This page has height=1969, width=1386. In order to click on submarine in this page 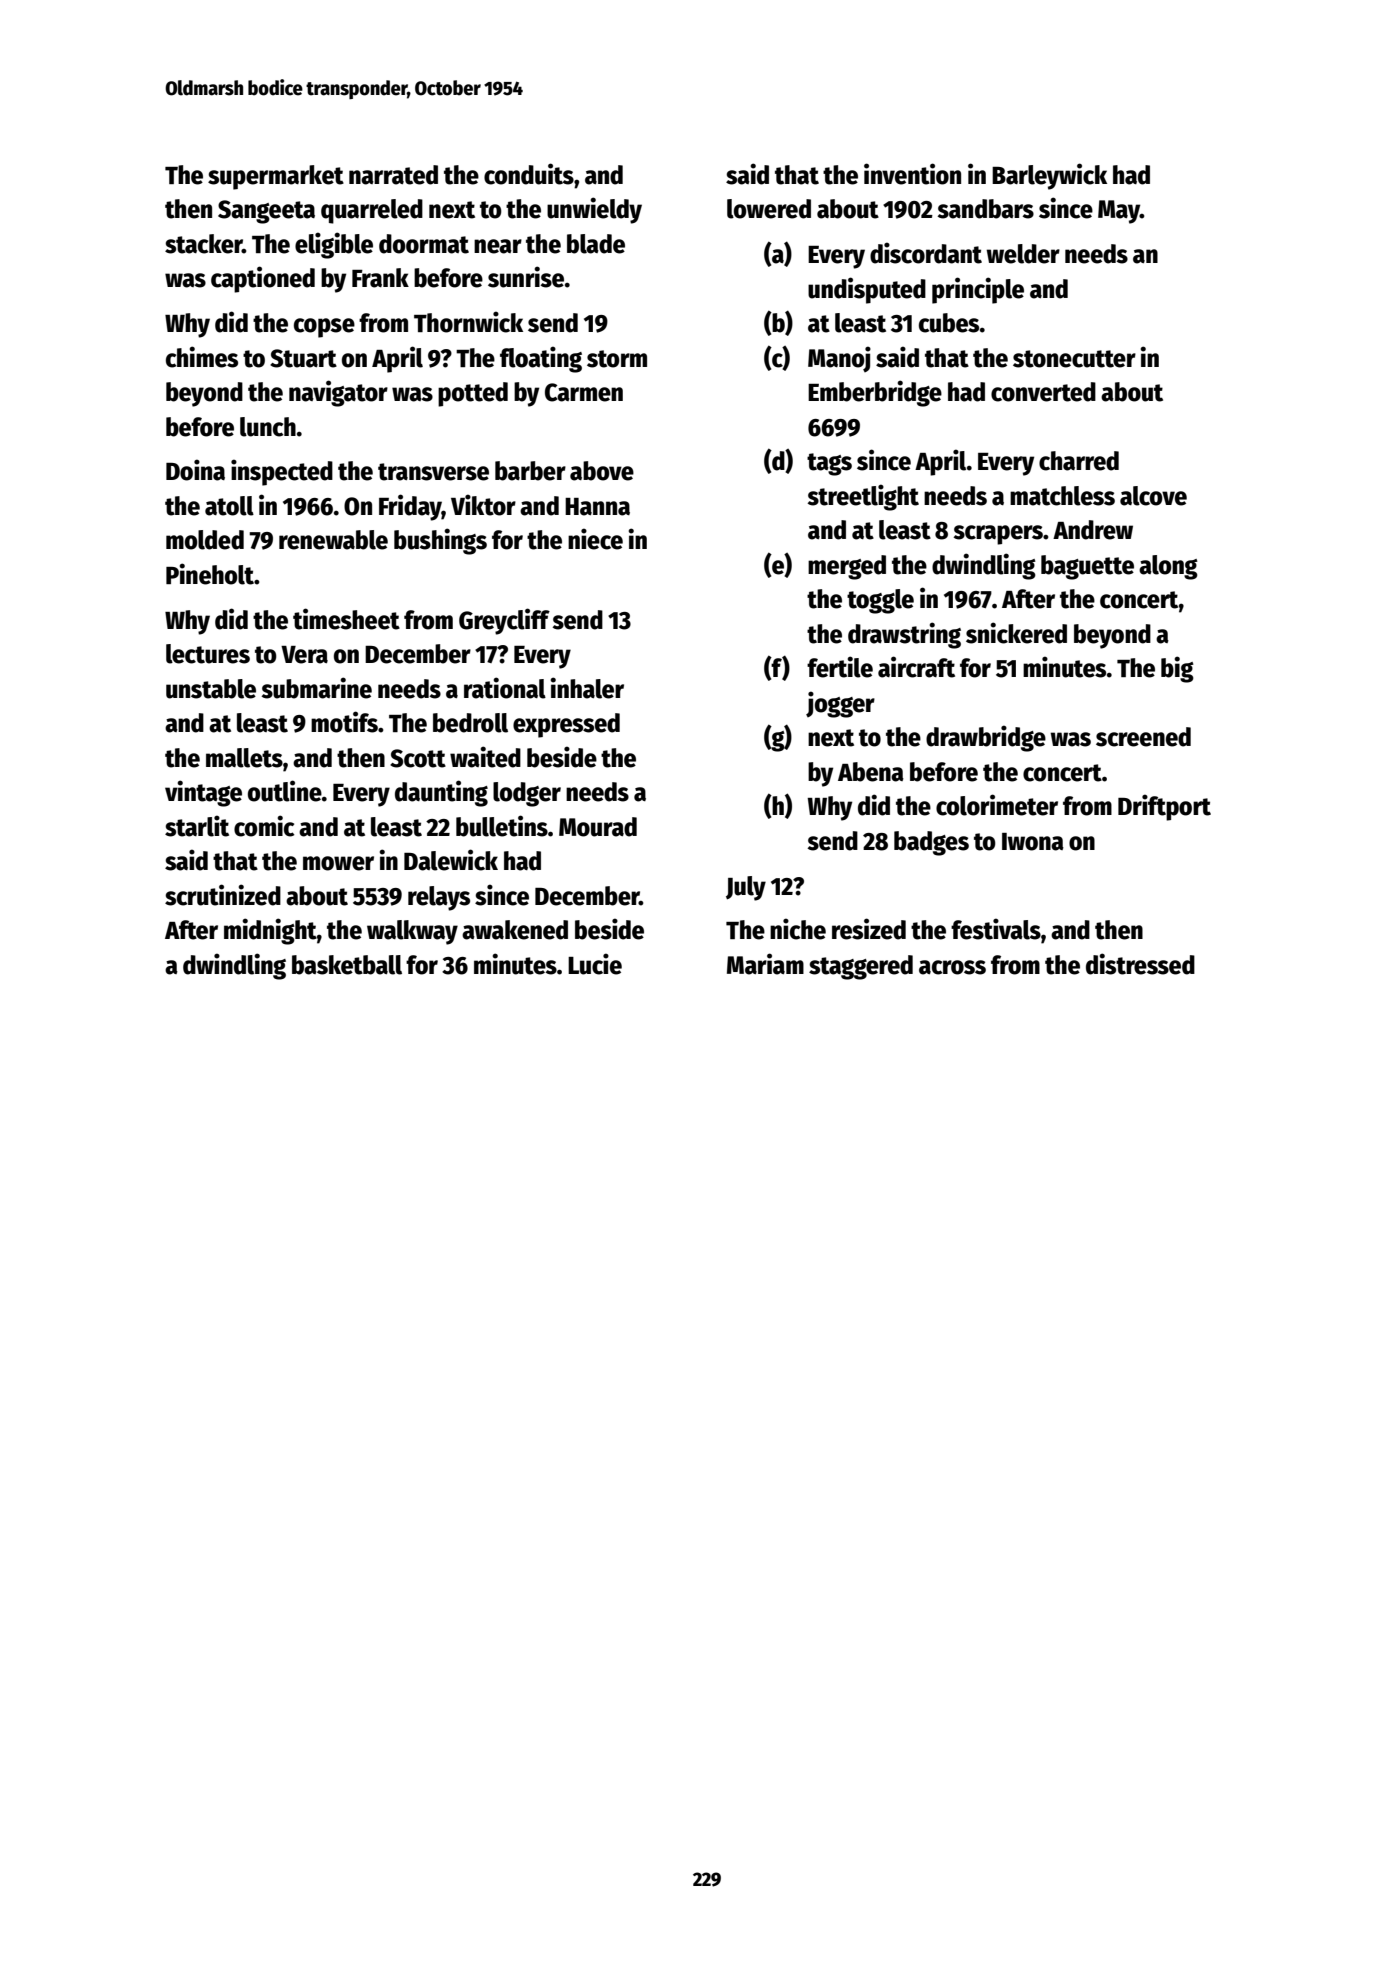, I will do `click(316, 688)`.
